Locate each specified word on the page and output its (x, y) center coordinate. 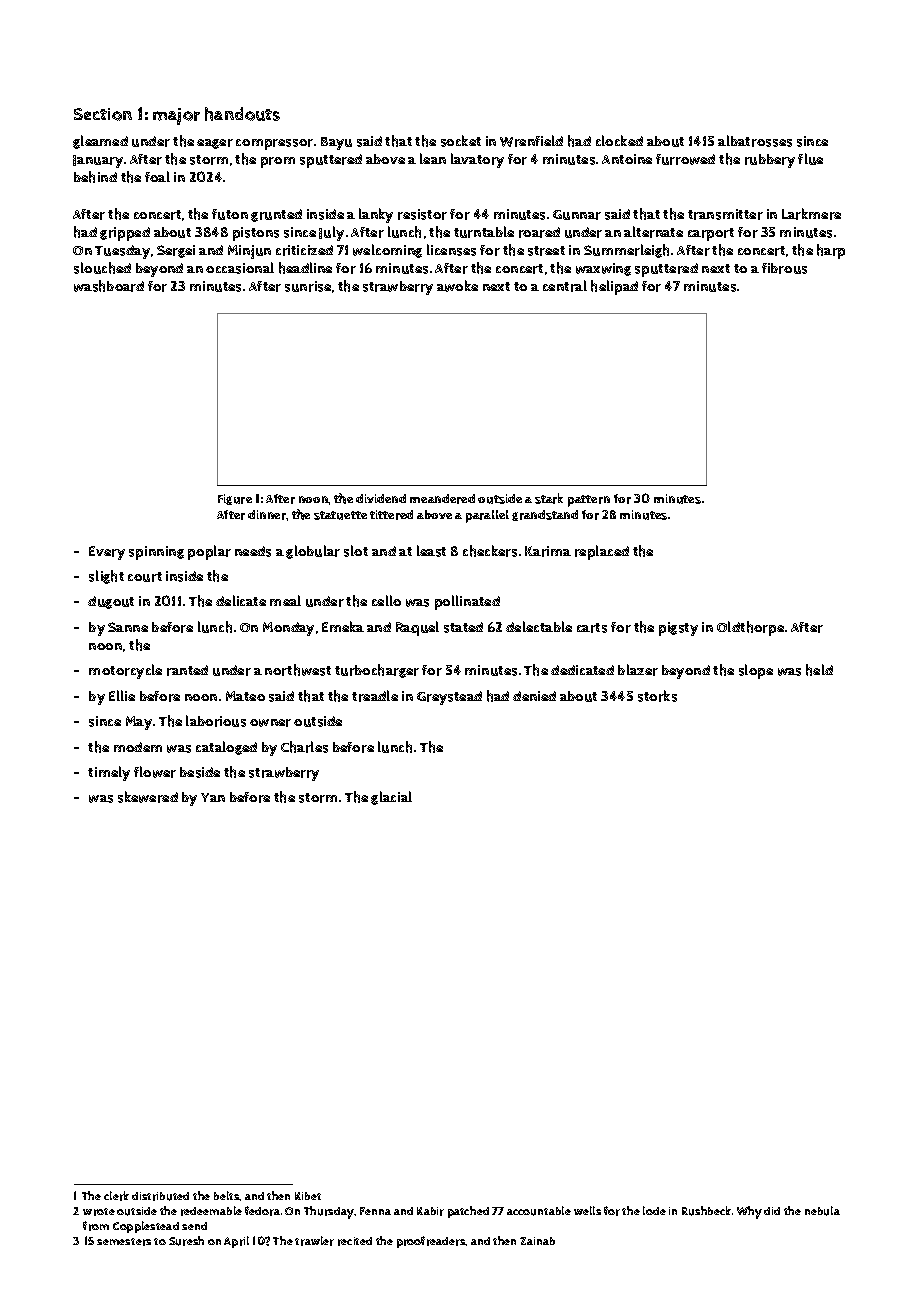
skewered (148, 797)
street (546, 251)
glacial (391, 798)
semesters (124, 1242)
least (431, 551)
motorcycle (125, 671)
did (772, 1211)
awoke (457, 286)
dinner (267, 515)
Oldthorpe (750, 628)
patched (468, 1212)
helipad (614, 287)
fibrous (784, 268)
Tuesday (122, 252)
